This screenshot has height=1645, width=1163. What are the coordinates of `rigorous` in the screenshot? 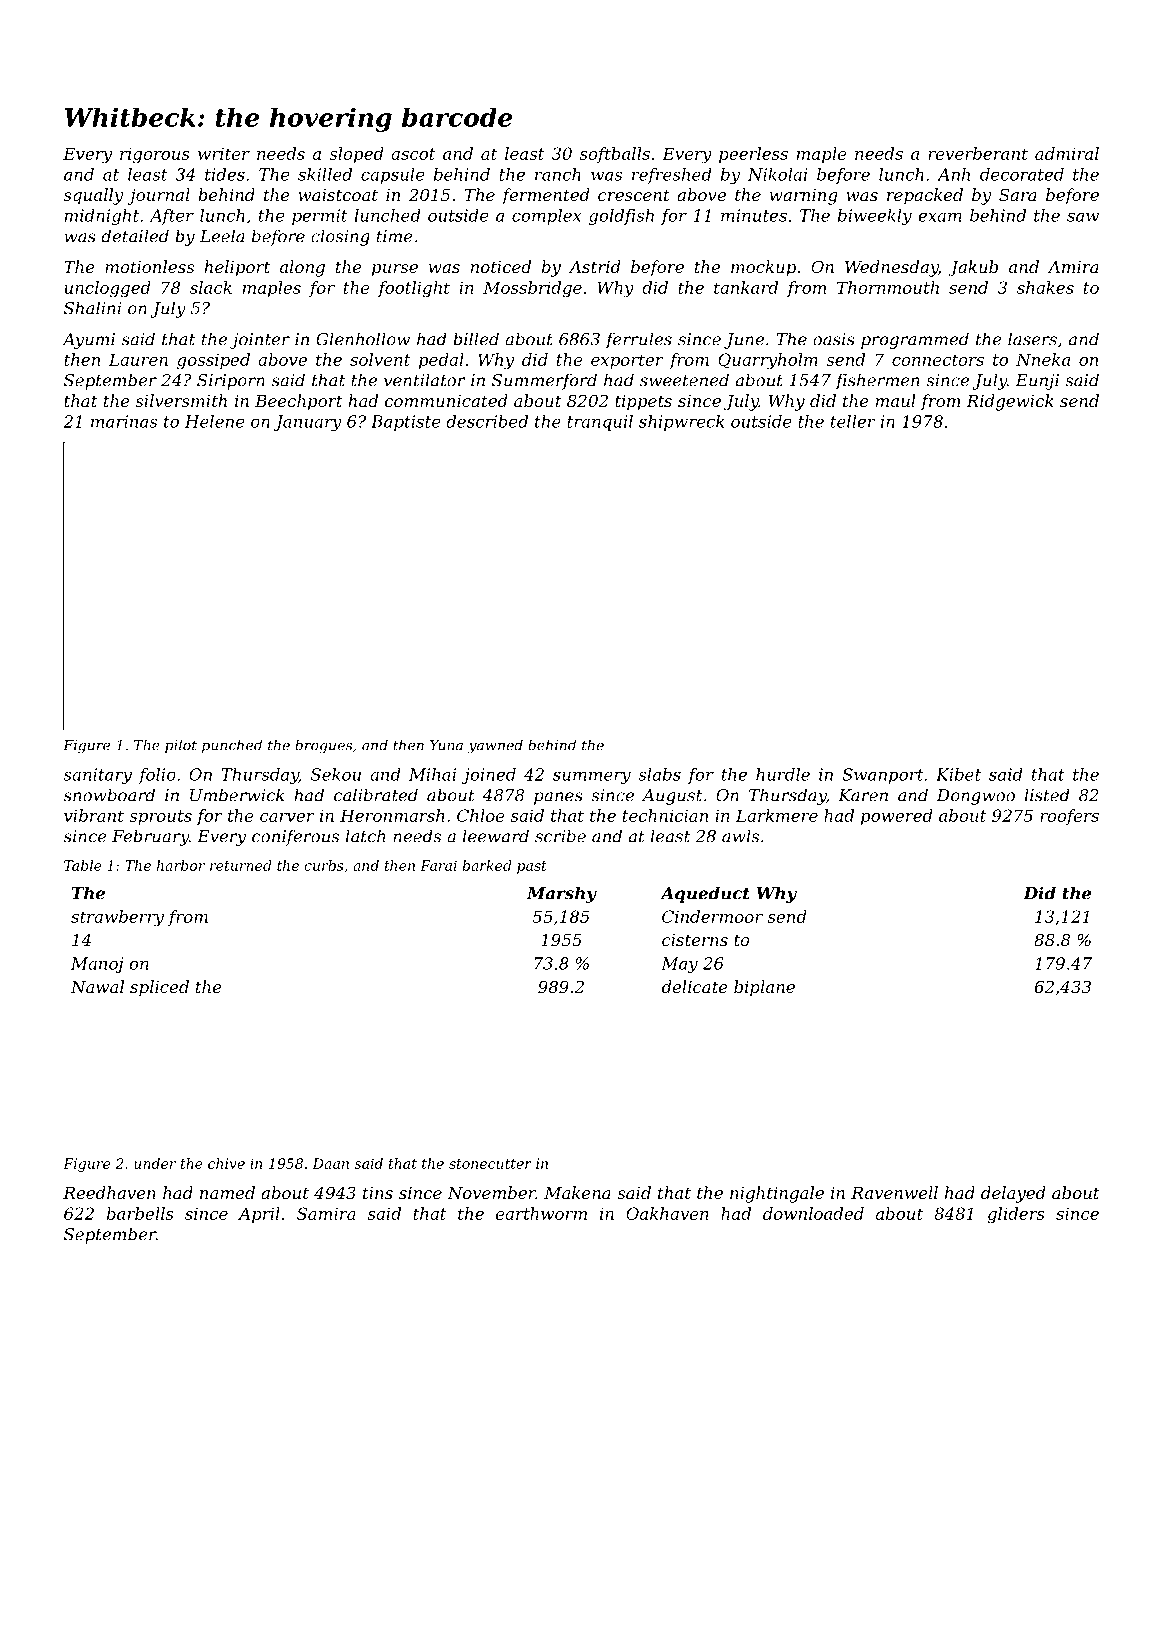 It's located at (155, 155).
